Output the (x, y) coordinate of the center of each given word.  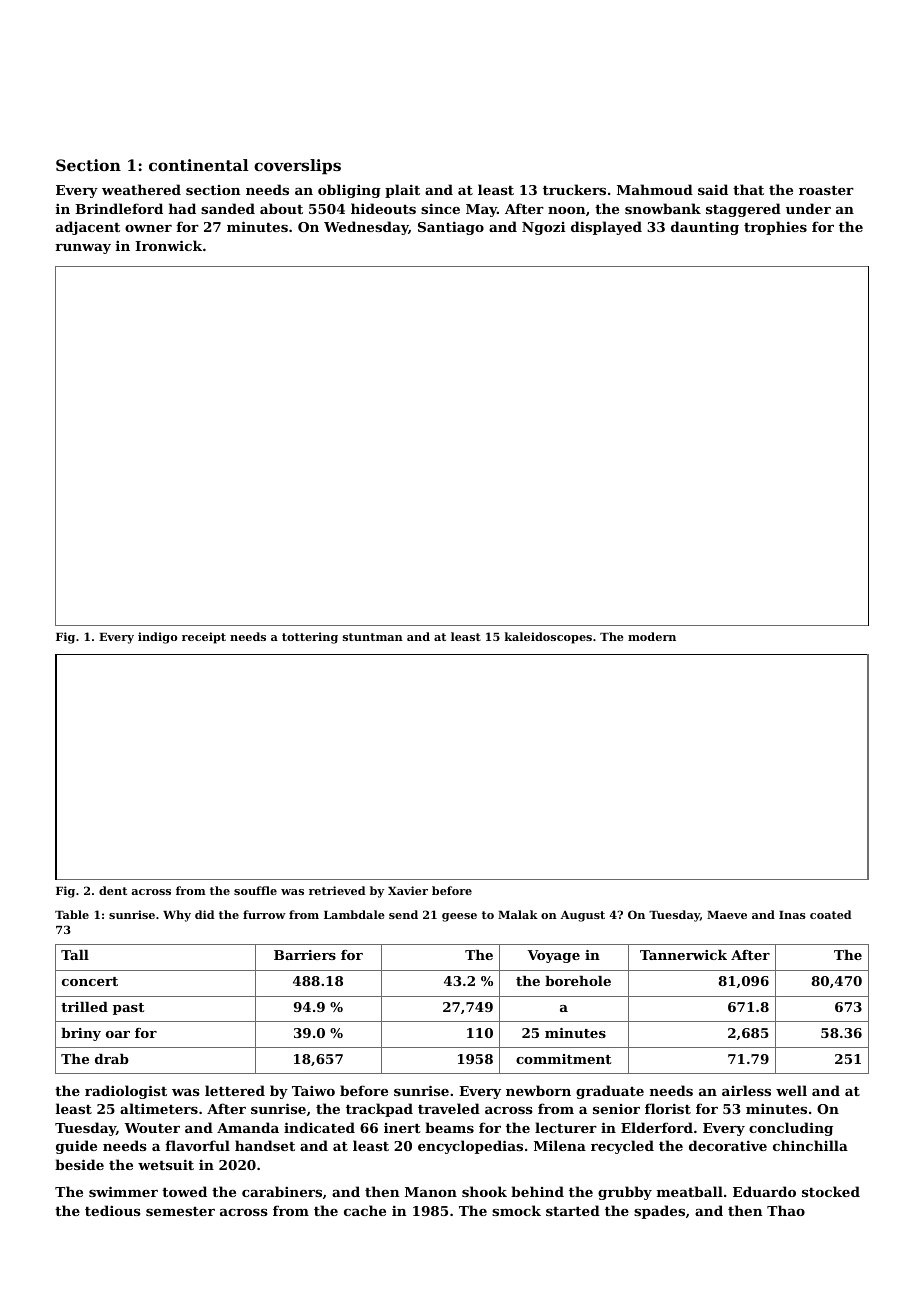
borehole (578, 981)
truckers (574, 189)
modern (652, 636)
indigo (157, 638)
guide (76, 1147)
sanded (228, 208)
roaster (826, 190)
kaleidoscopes (548, 638)
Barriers (305, 955)
